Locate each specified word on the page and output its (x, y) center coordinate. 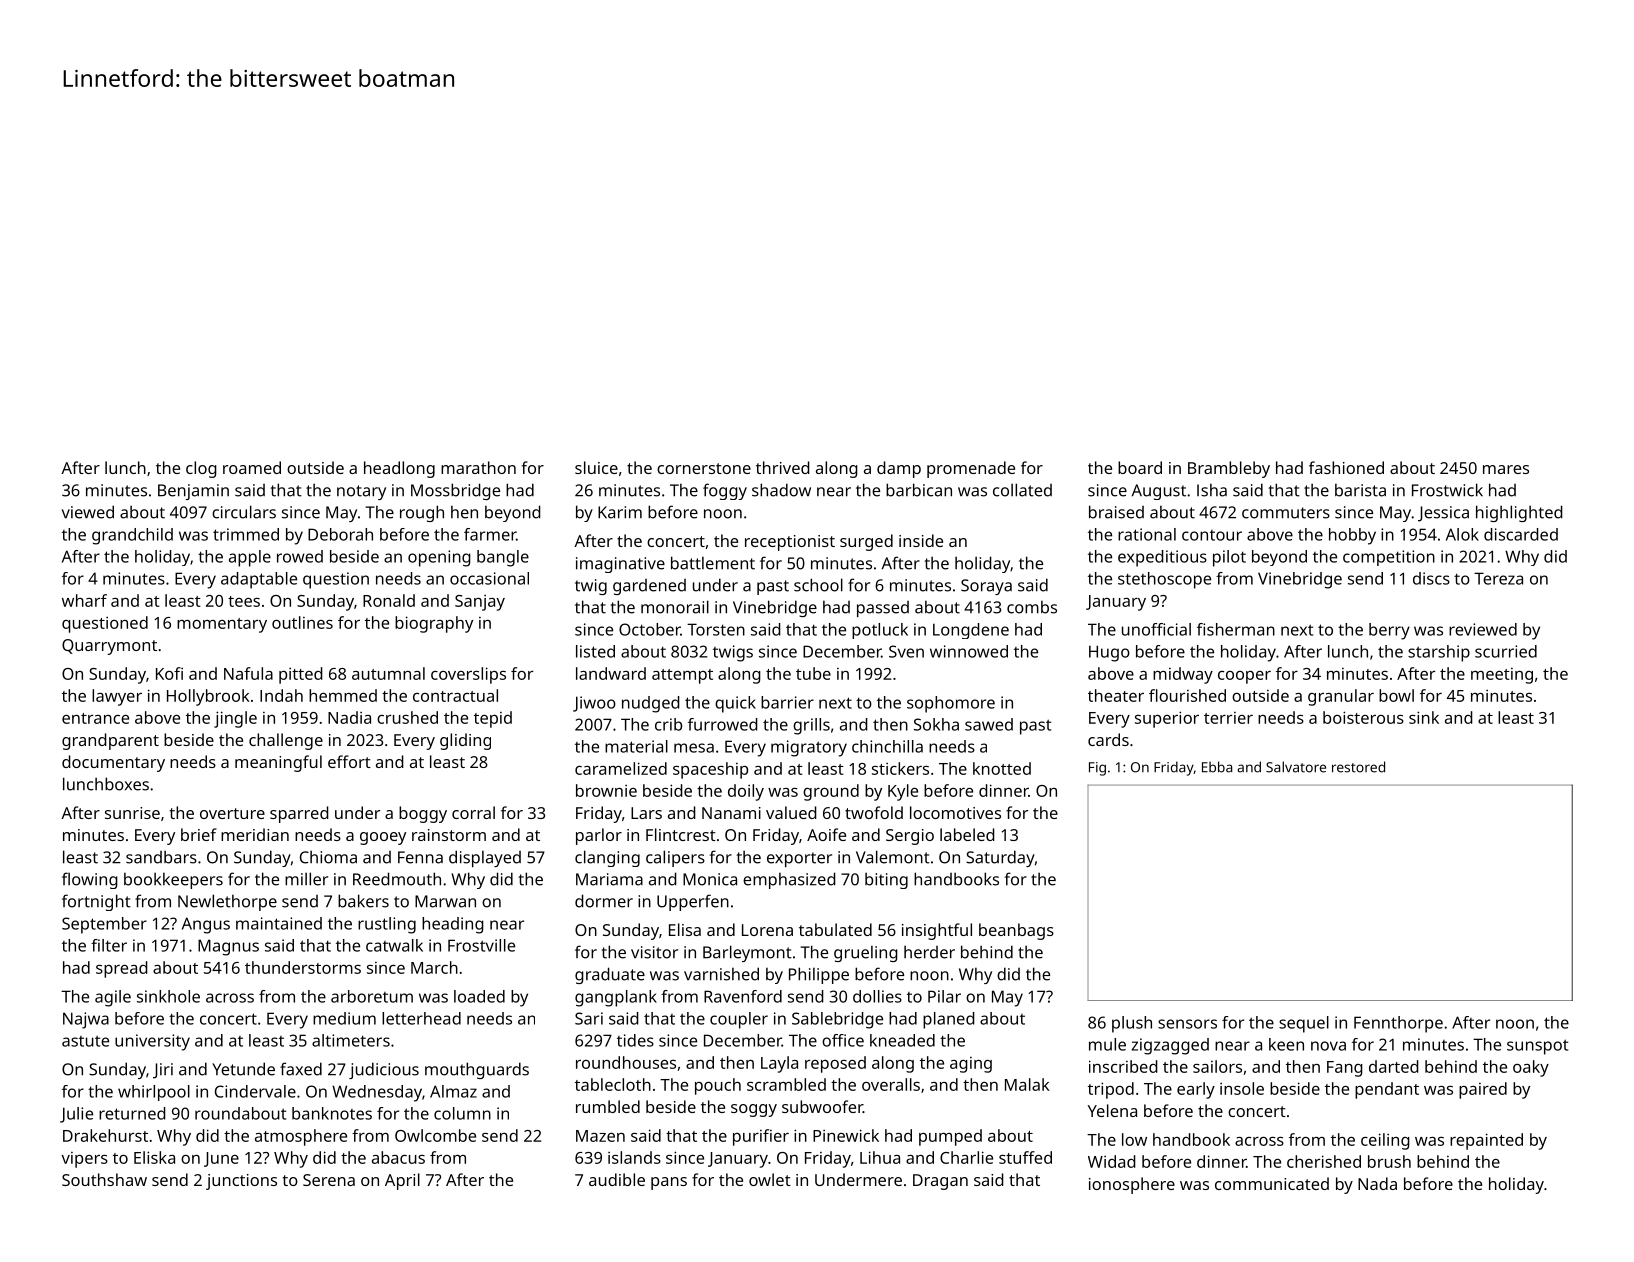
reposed (835, 1064)
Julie (76, 1115)
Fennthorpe (1398, 1024)
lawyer (117, 697)
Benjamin (193, 492)
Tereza (1498, 578)
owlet (770, 1179)
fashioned (1346, 467)
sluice (596, 467)
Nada (1377, 1183)
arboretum (372, 996)
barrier (787, 702)
